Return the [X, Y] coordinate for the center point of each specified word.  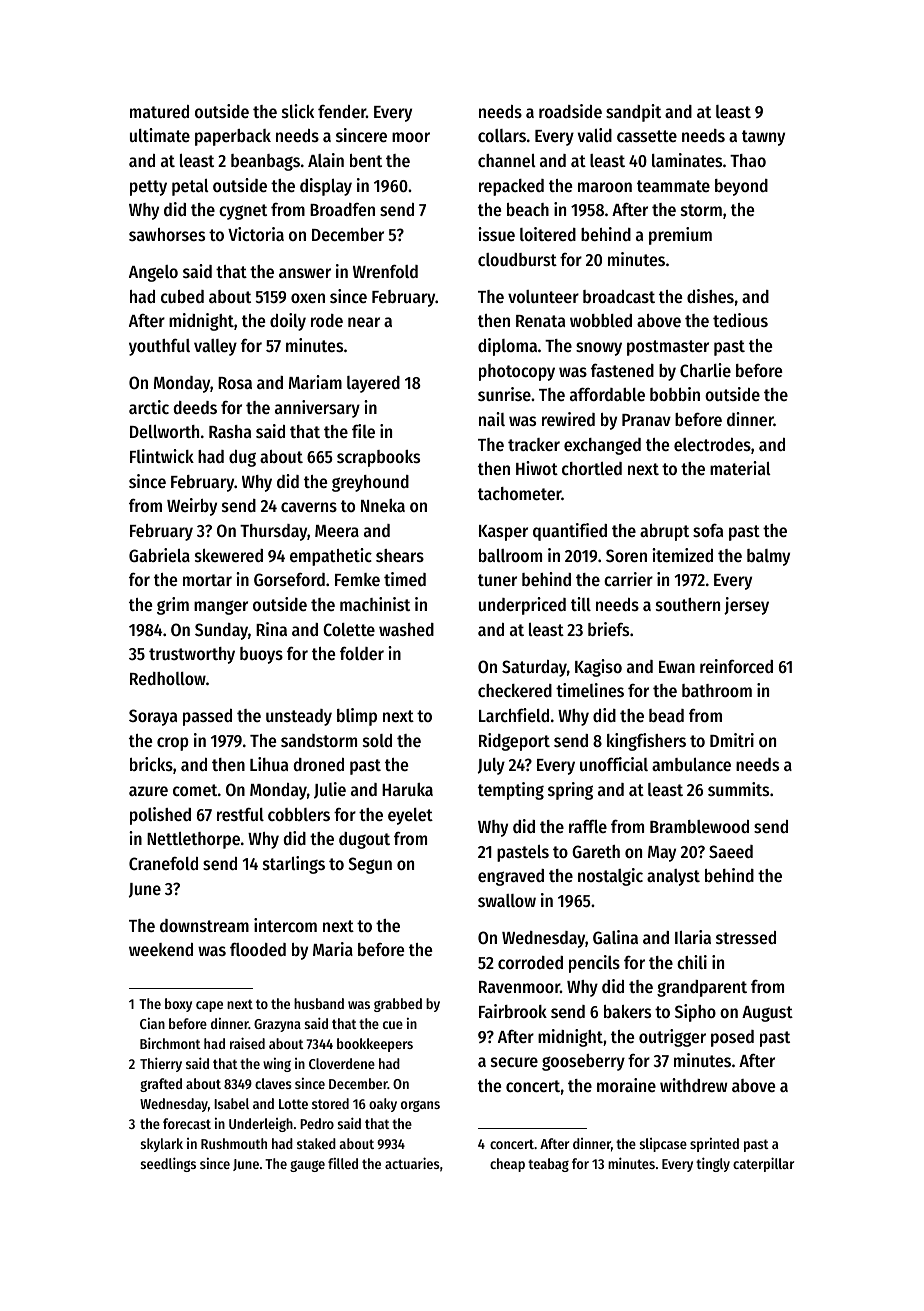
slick [298, 111]
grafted [161, 1085]
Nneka [383, 505]
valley [215, 347]
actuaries [412, 1163]
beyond [741, 187]
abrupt [664, 532]
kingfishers [646, 742]
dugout [364, 840]
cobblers [299, 814]
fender [342, 111]
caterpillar [763, 1164]
